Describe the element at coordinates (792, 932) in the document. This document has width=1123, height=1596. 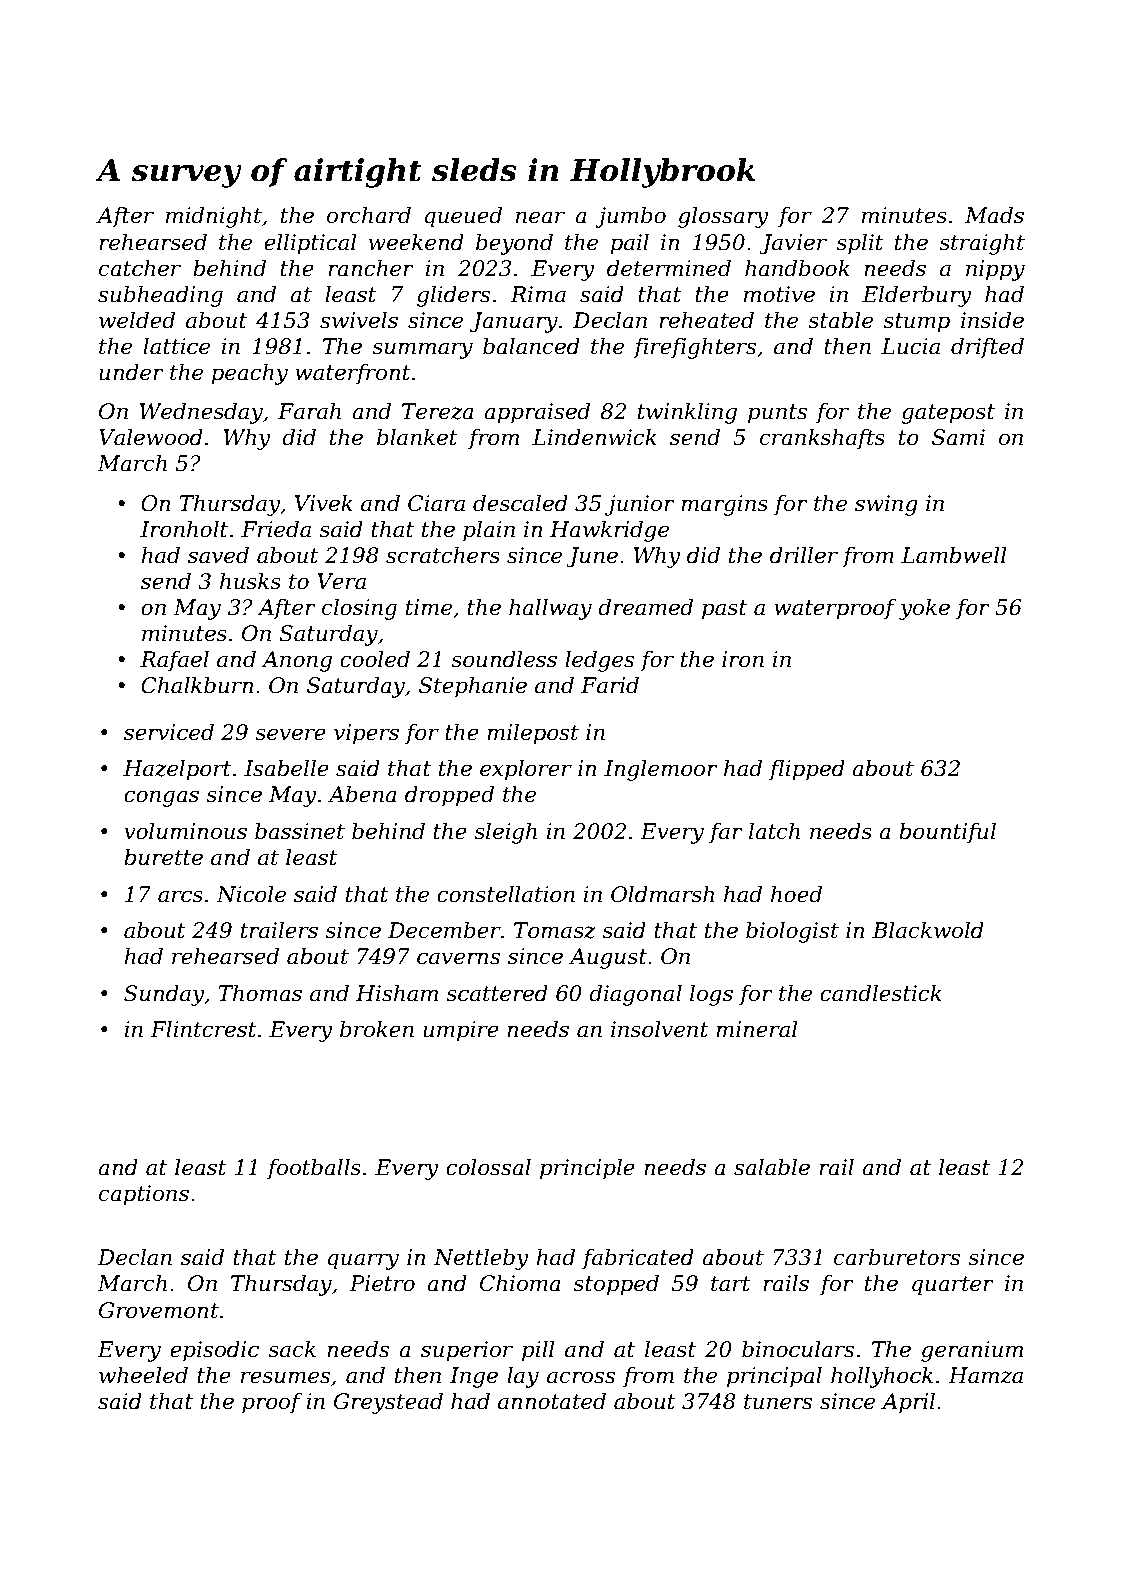
I see `biologist` at that location.
